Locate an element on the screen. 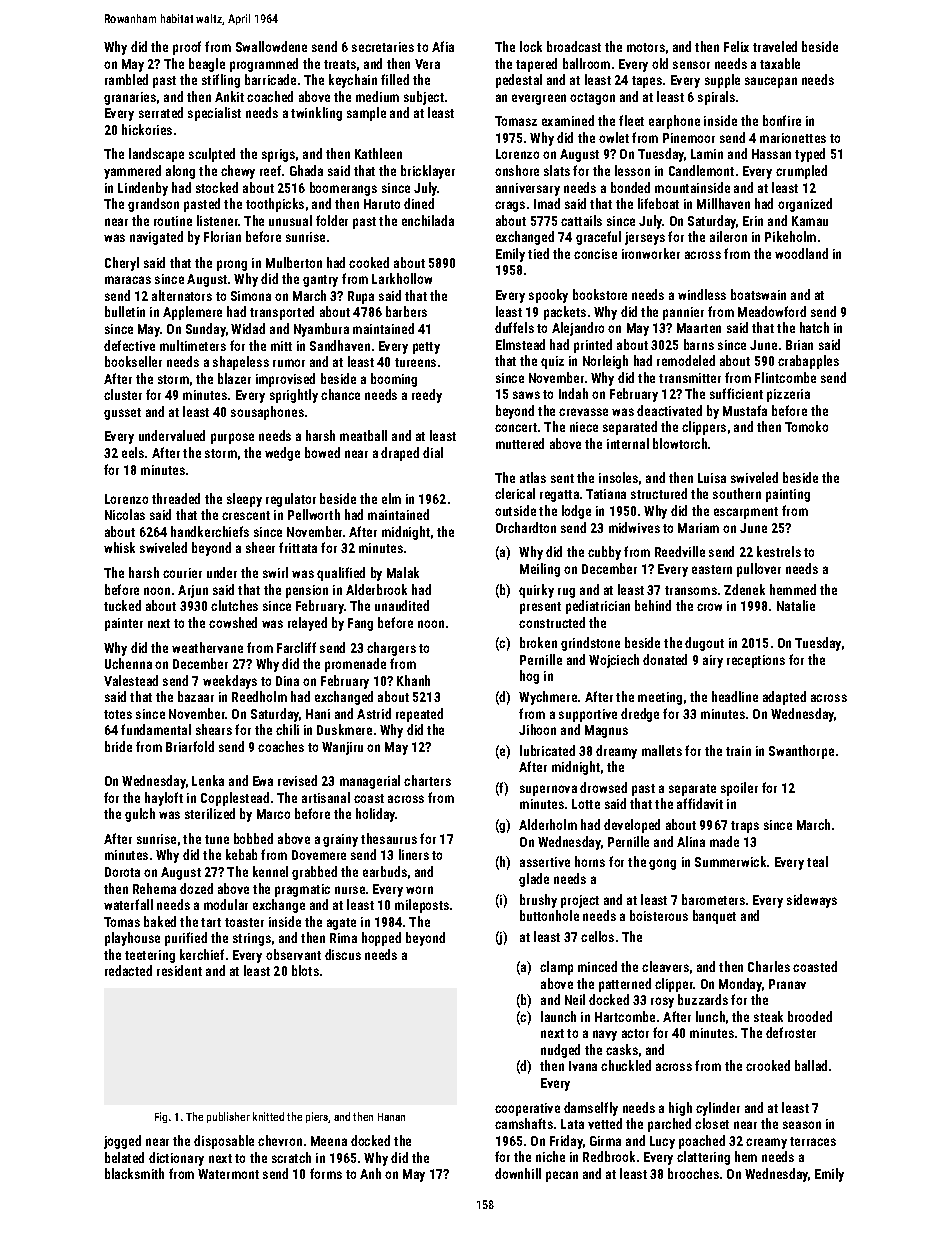 Image resolution: width=952 pixels, height=1233 pixels. gantry is located at coordinates (320, 281).
